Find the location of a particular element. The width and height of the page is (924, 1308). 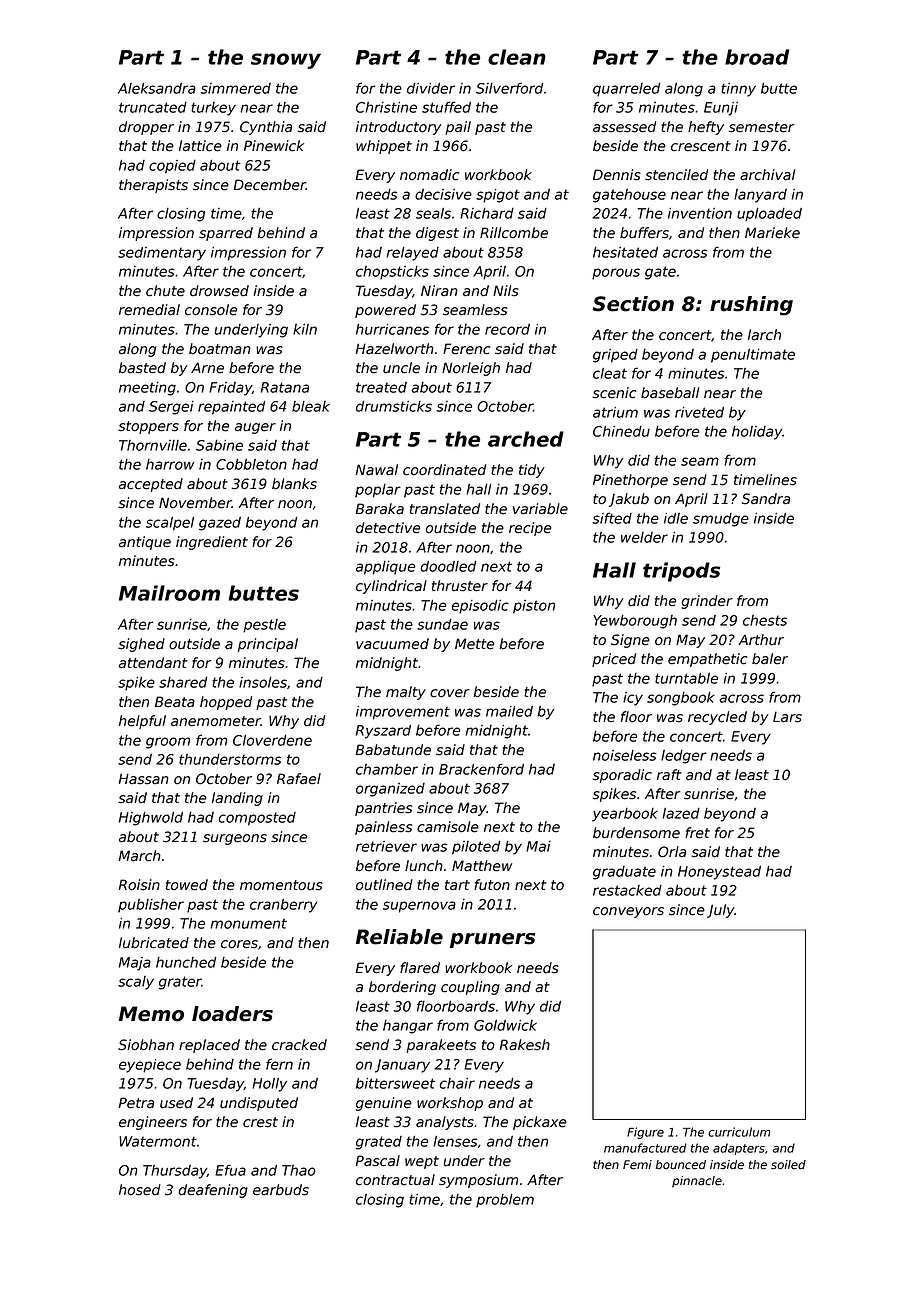

empathetic is located at coordinates (707, 660).
